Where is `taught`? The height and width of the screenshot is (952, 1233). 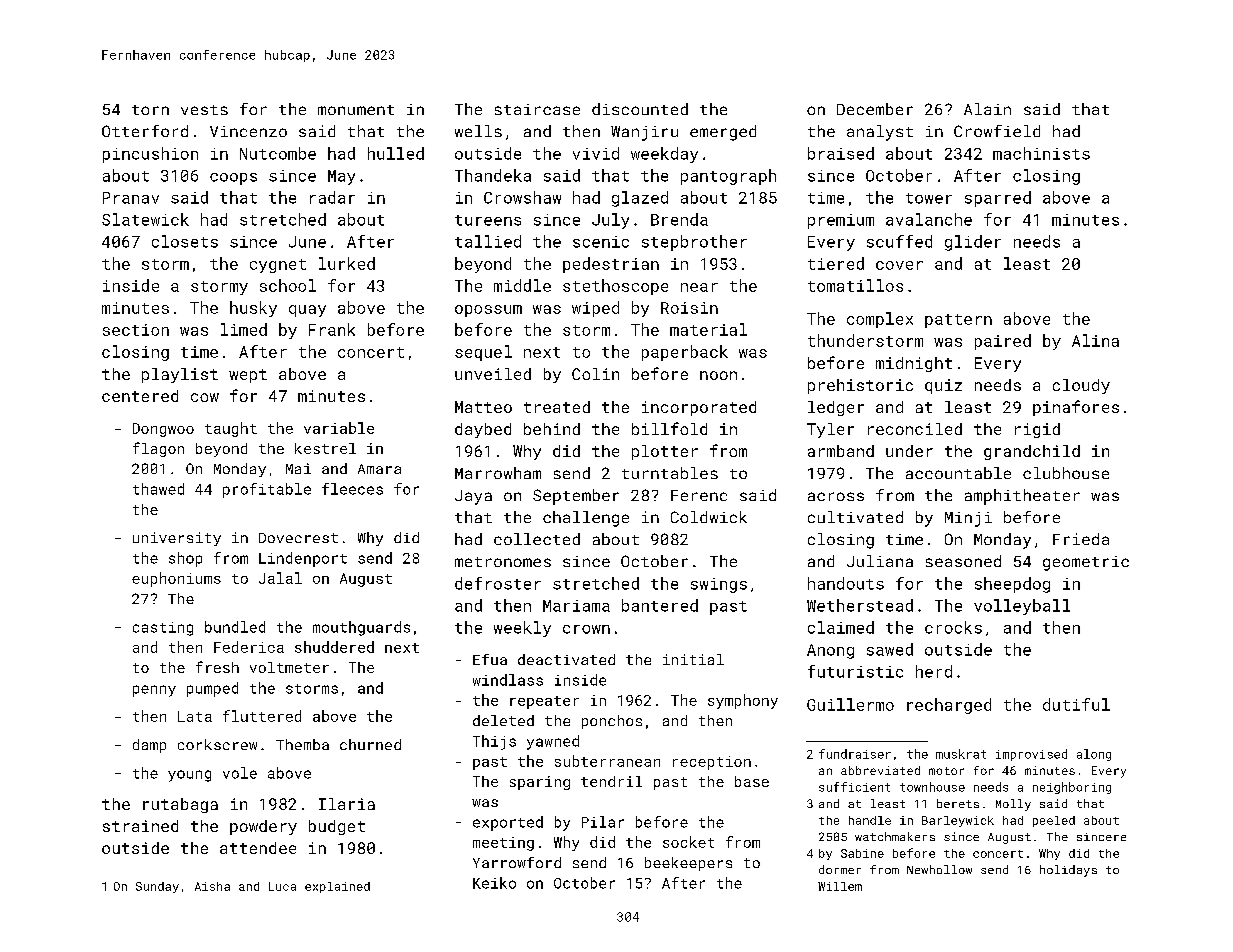 taught is located at coordinates (231, 429).
